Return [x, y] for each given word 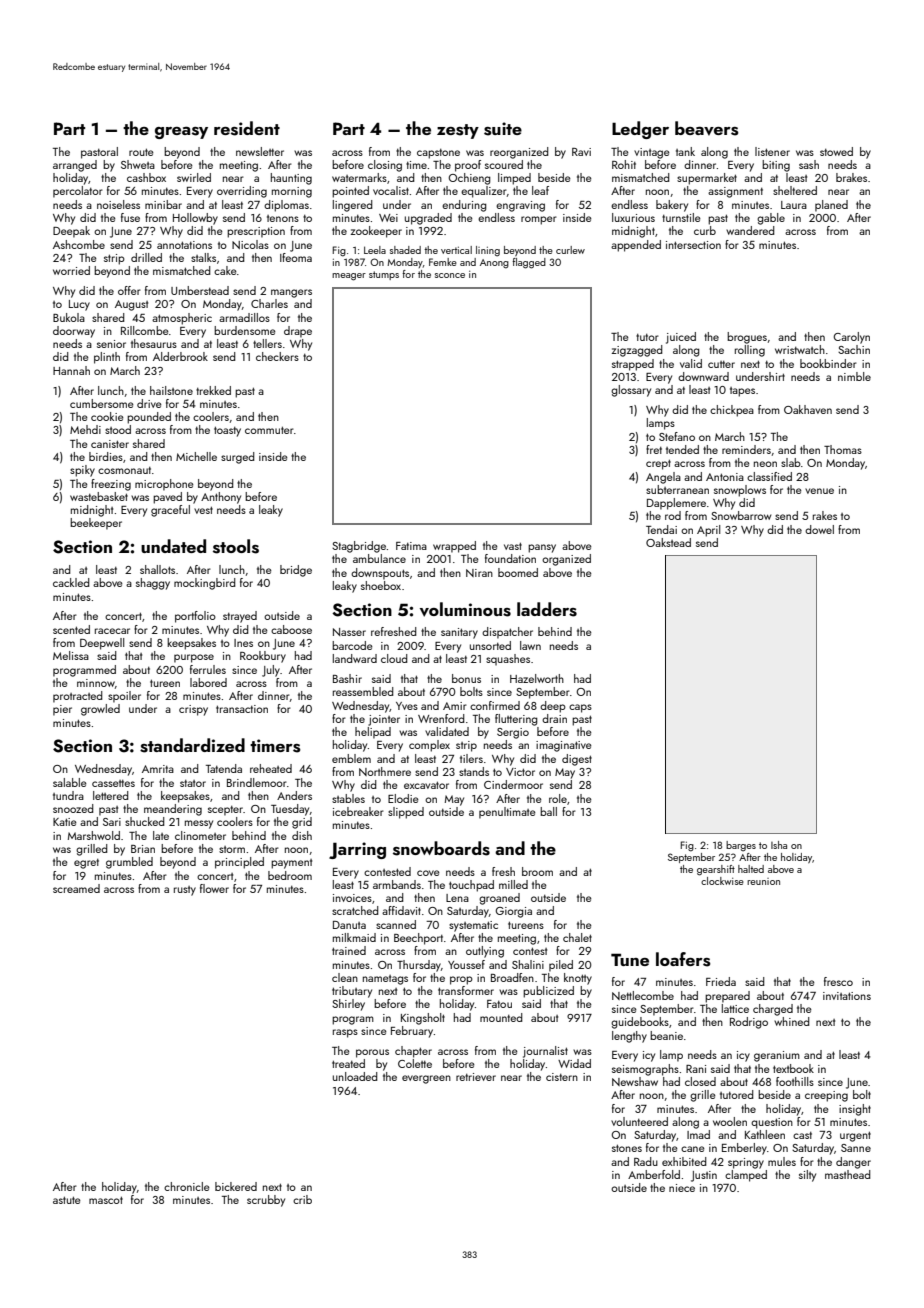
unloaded [355, 1076]
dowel [819, 529]
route [141, 152]
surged [238, 458]
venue [819, 491]
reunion [763, 881]
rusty [185, 891]
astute [67, 1200]
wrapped [454, 547]
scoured [504, 164]
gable [771, 219]
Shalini [528, 964]
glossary [631, 391]
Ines [243, 643]
